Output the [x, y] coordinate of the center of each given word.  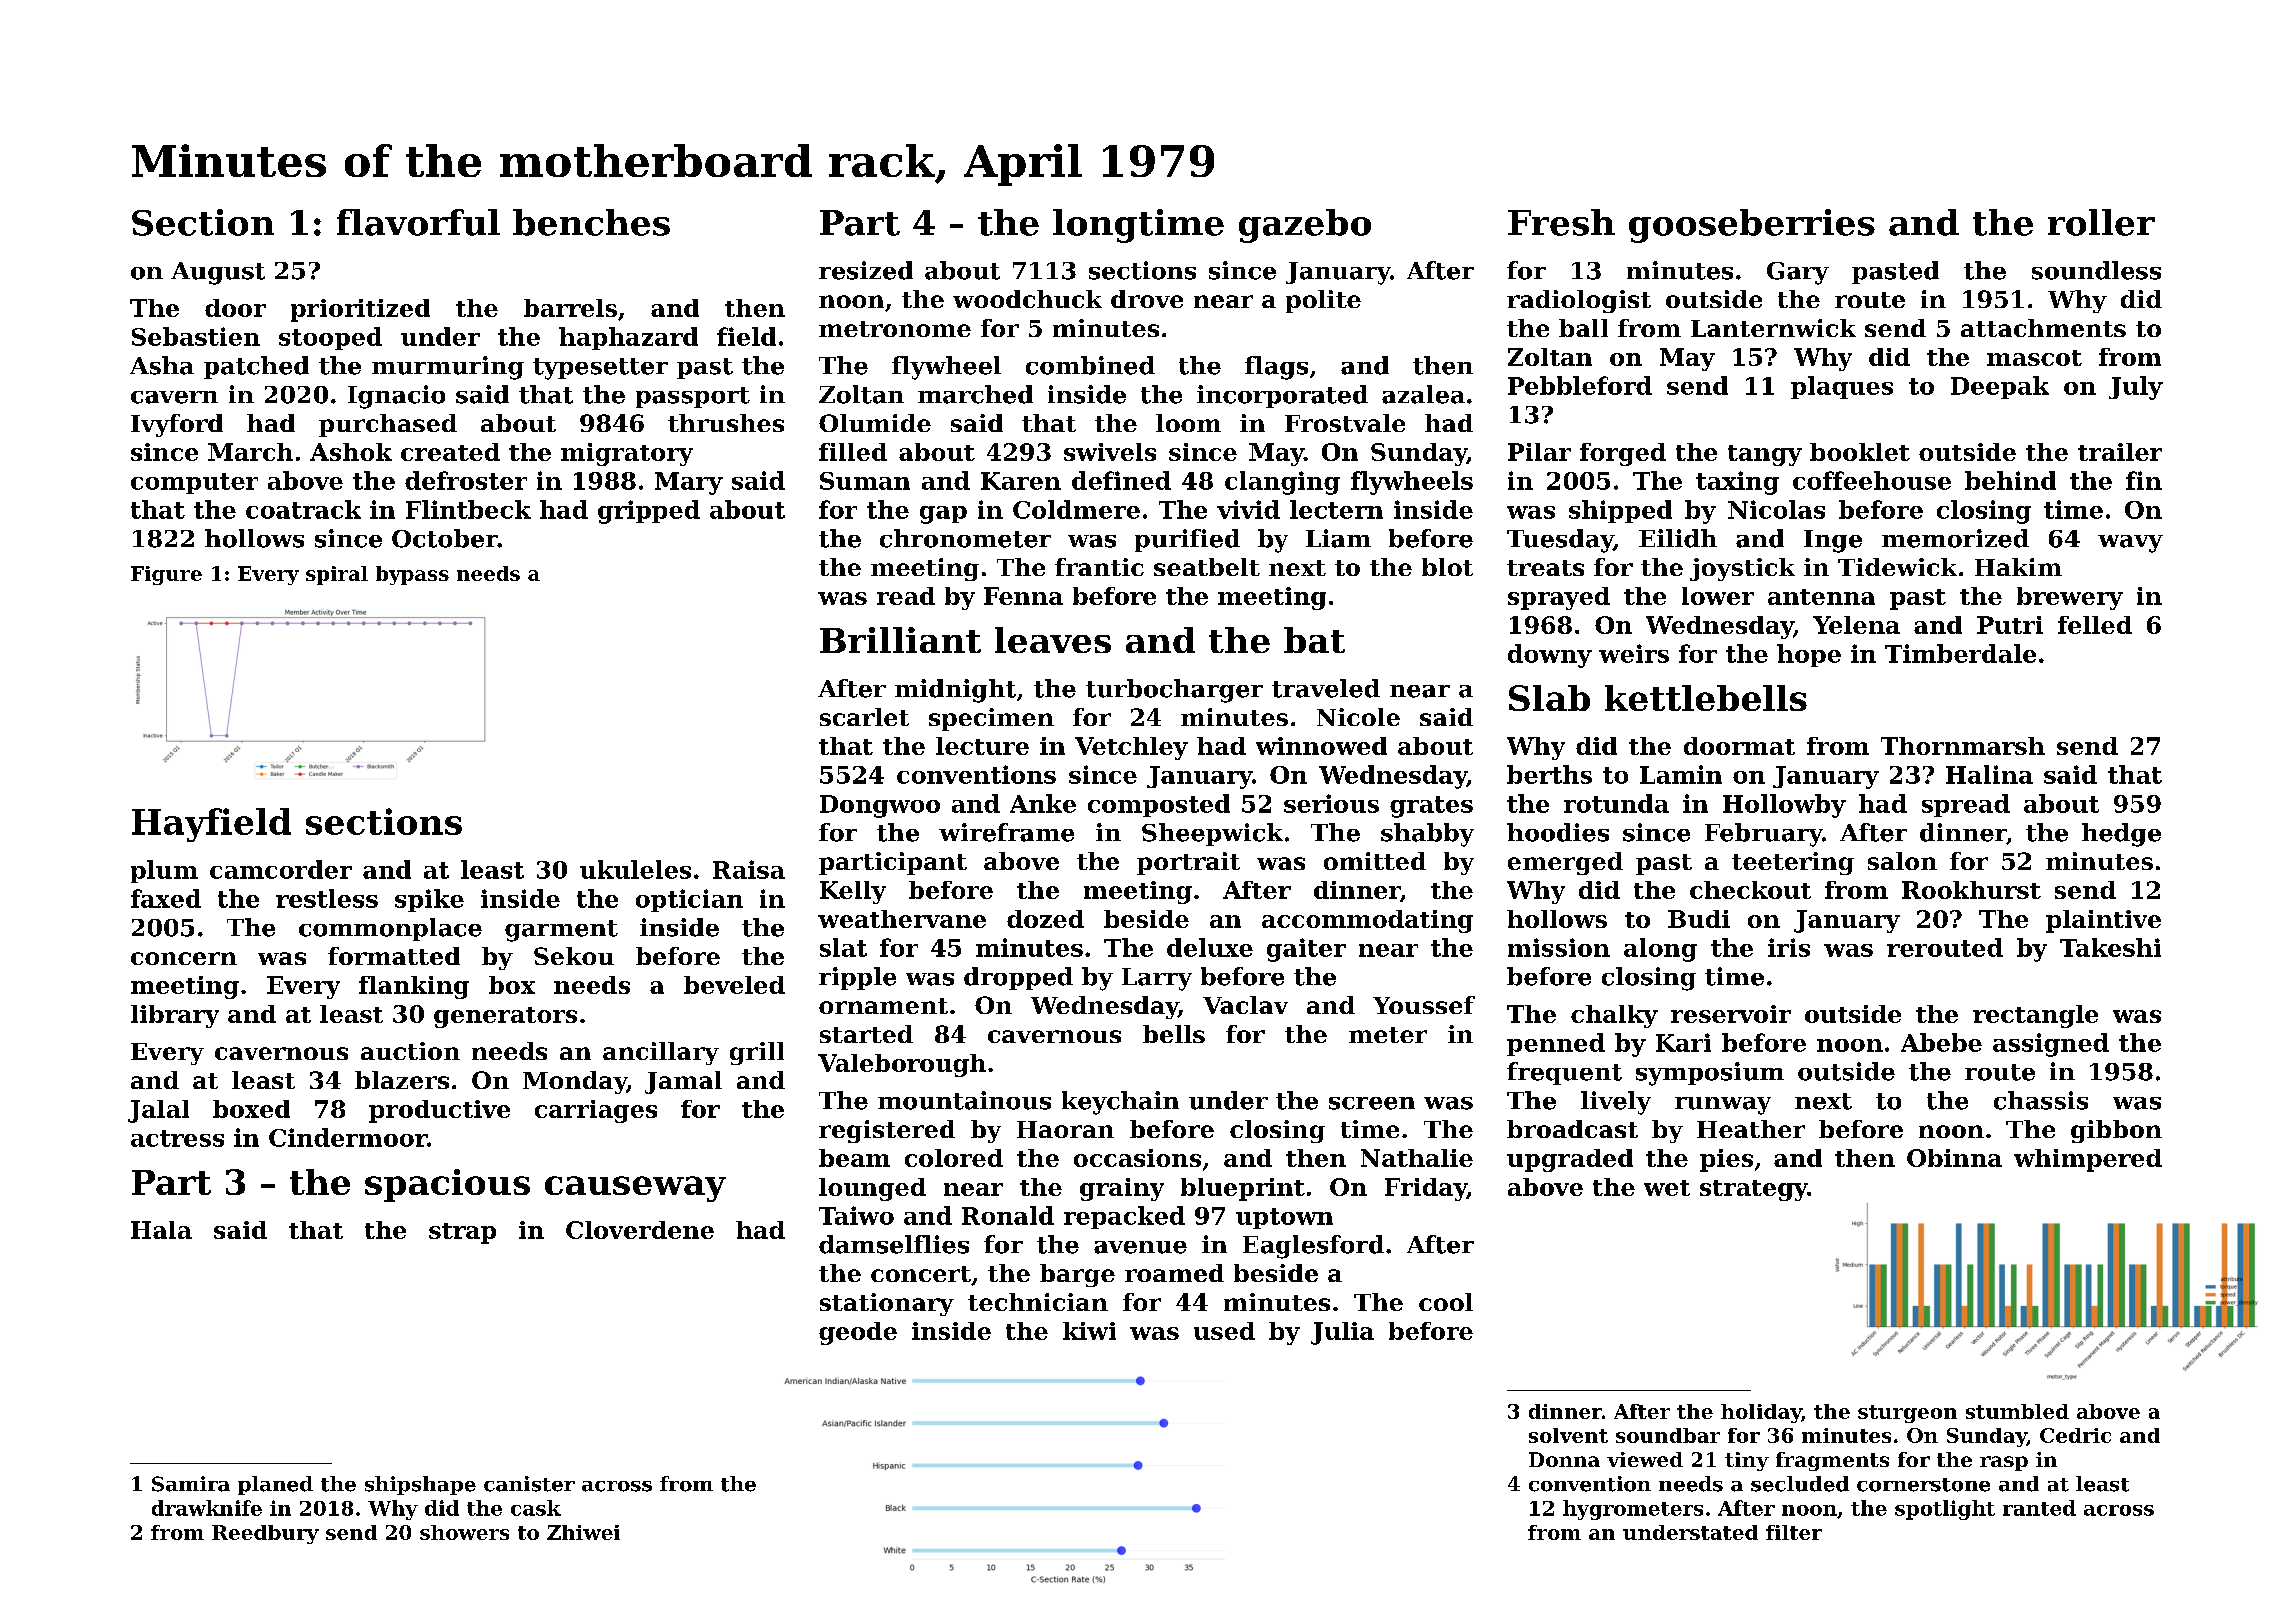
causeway [635, 1189]
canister [529, 1484]
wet [1667, 1188]
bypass [412, 575]
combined [1090, 365]
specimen [991, 719]
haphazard [628, 338]
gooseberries [1752, 226]
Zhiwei [583, 1532]
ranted [2039, 1508]
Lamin [1681, 774]
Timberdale [1960, 653]
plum [164, 871]
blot [1447, 567]
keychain [1120, 1103]
